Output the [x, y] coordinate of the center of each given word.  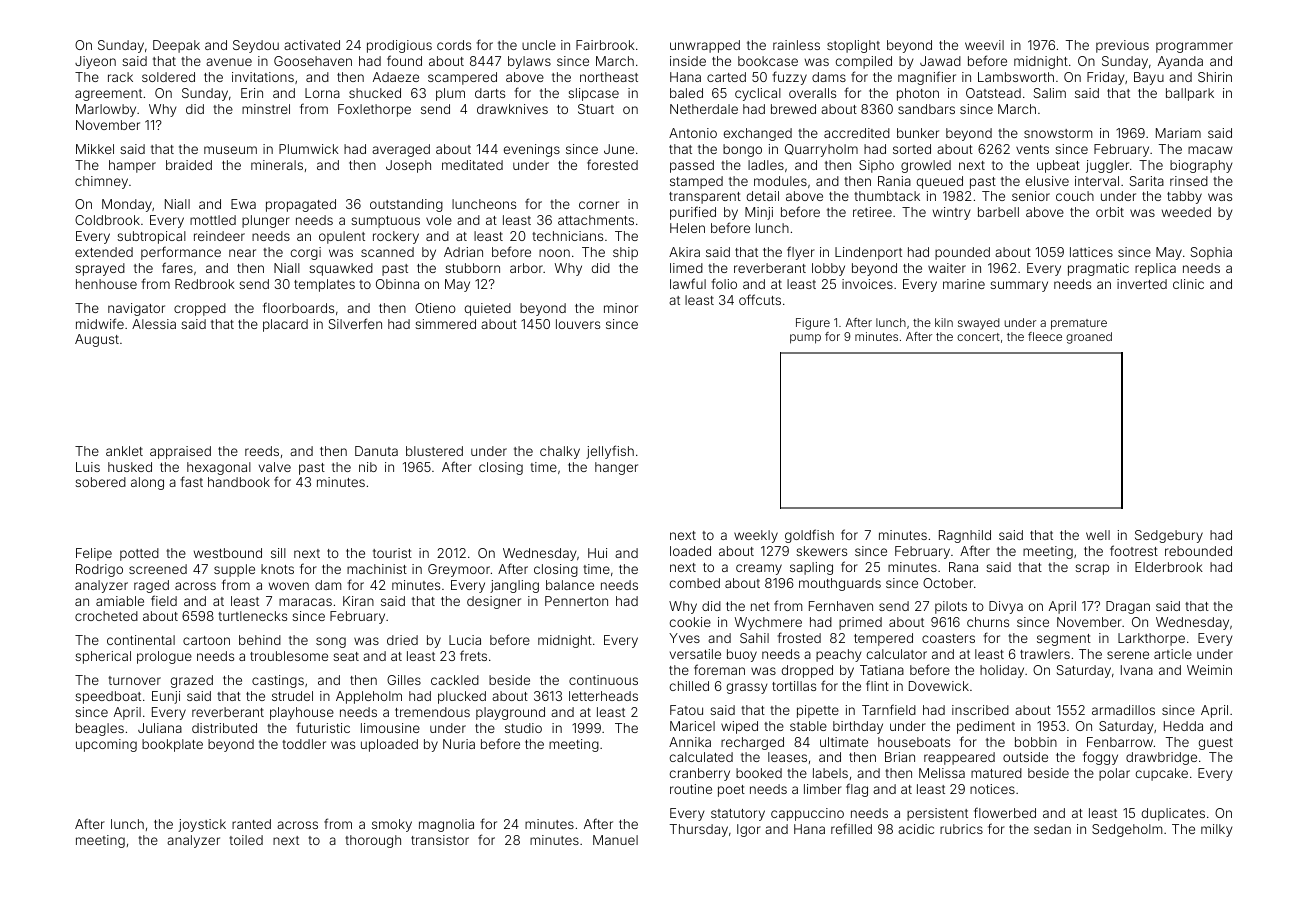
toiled [246, 840]
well [1098, 535]
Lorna [322, 93]
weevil [984, 45]
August [97, 340]
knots [277, 569]
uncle [539, 45]
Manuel [615, 840]
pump [805, 339]
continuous [603, 680]
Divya [1006, 607]
